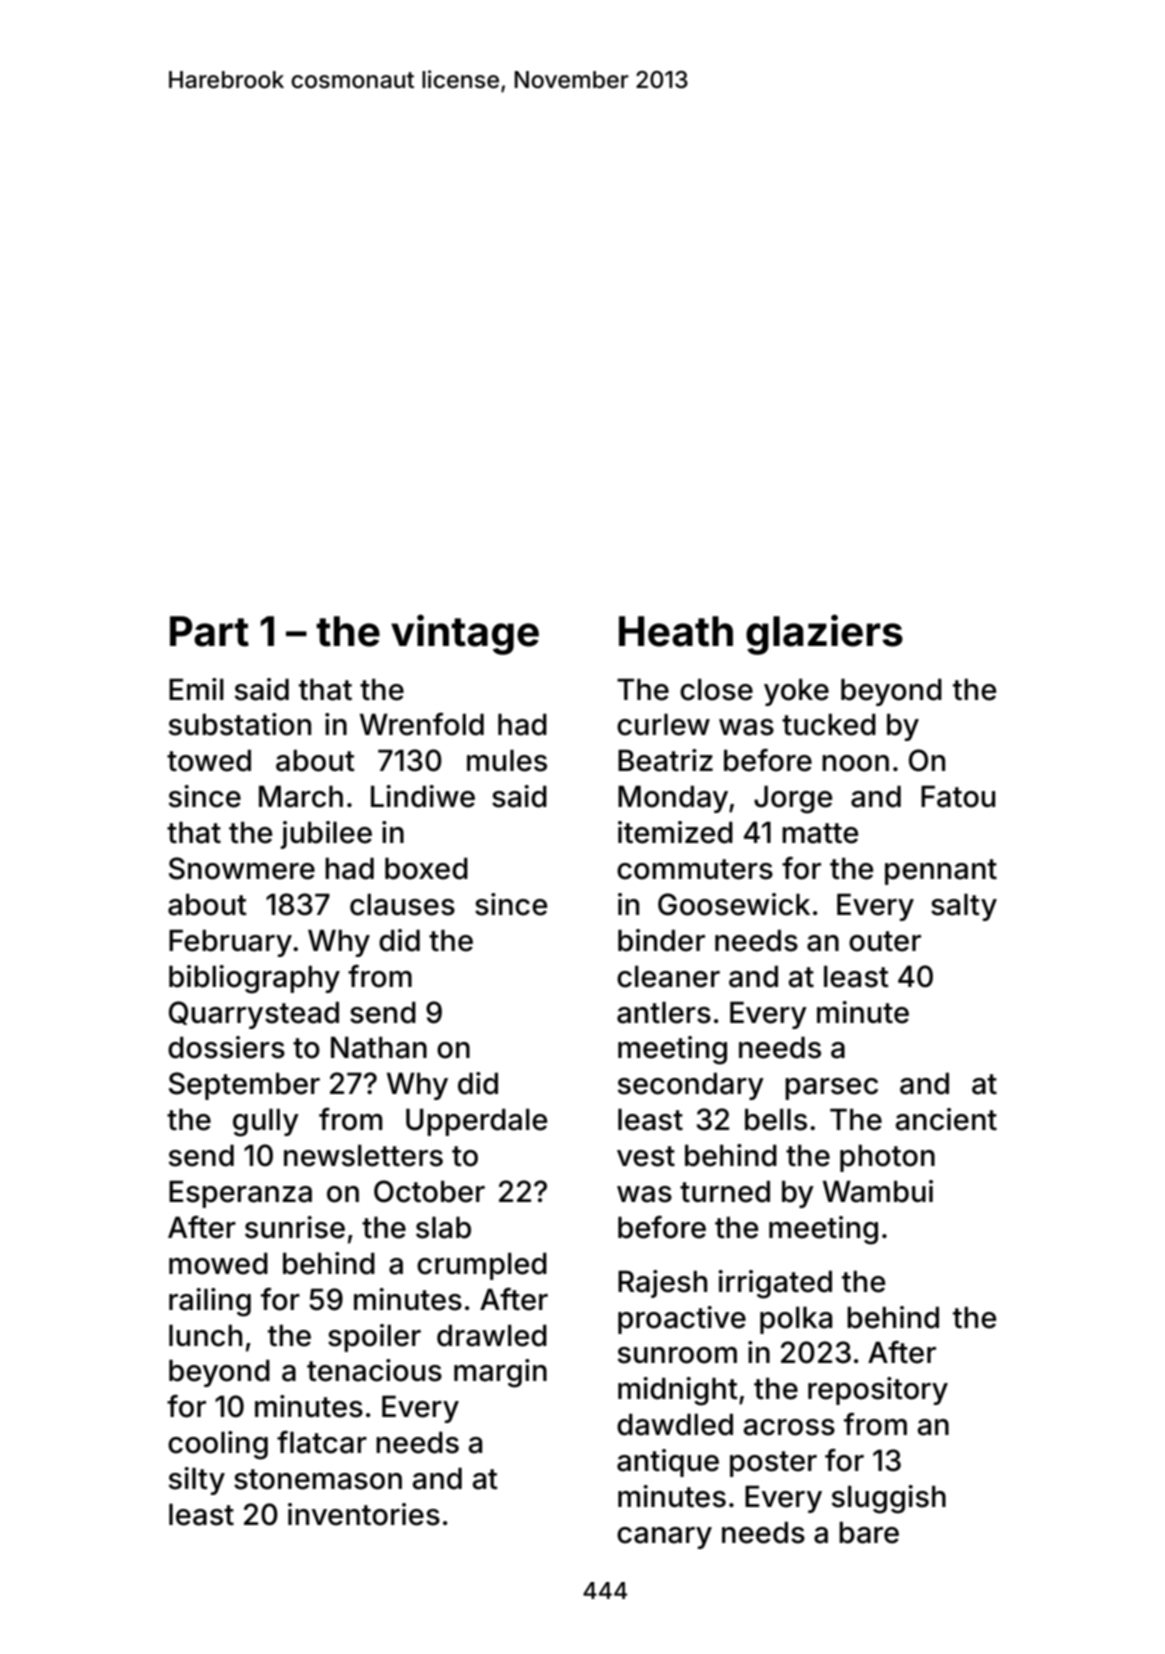 This document has width=1165, height=1654. I want to click on antique, so click(668, 1463).
